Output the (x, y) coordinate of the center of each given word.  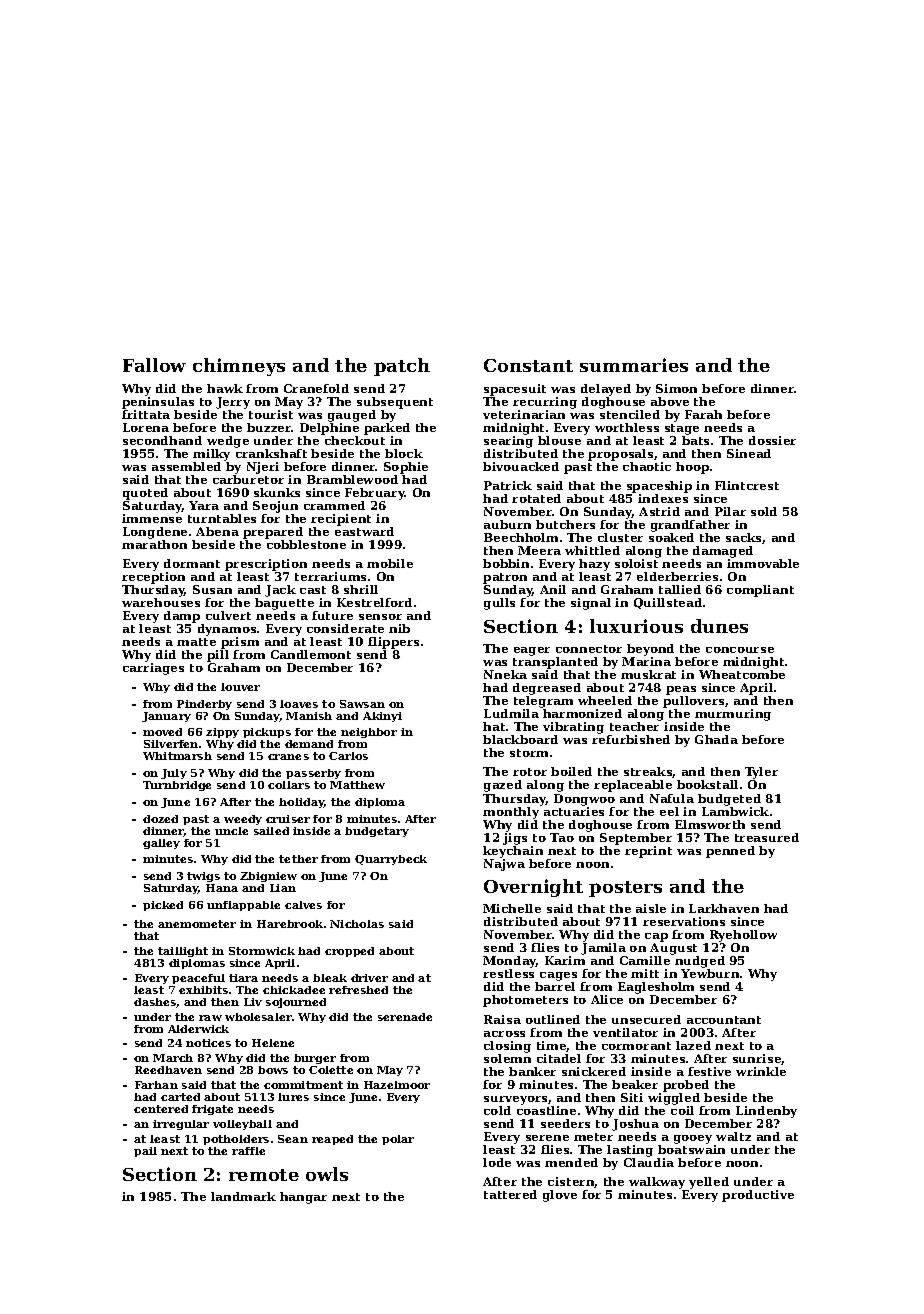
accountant (724, 1020)
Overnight (533, 888)
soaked (671, 537)
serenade (405, 1017)
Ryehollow (743, 936)
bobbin (506, 563)
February (375, 494)
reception (153, 578)
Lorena (146, 427)
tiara (243, 978)
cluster (620, 537)
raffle (248, 1151)
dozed (160, 819)
